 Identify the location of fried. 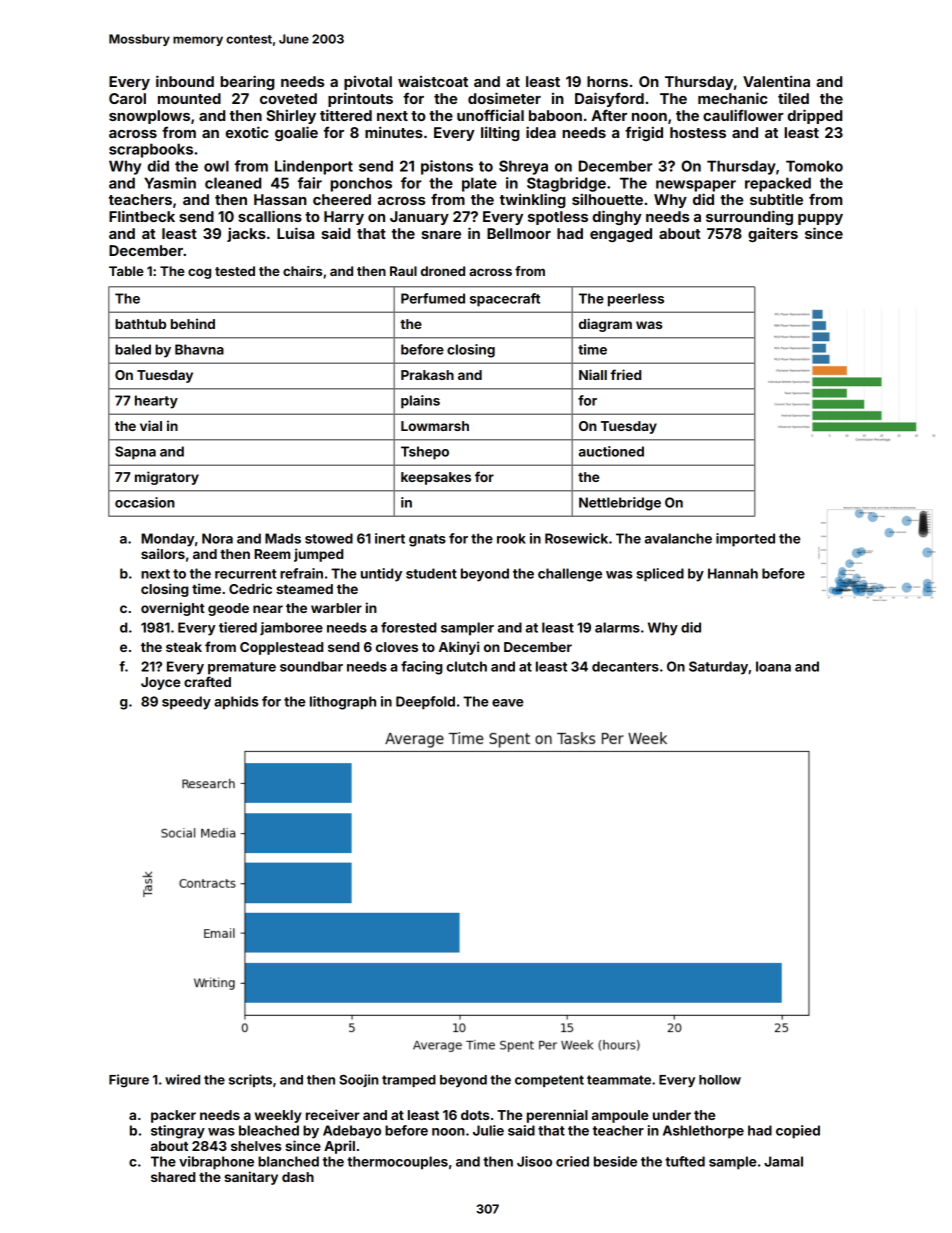
(626, 374).
